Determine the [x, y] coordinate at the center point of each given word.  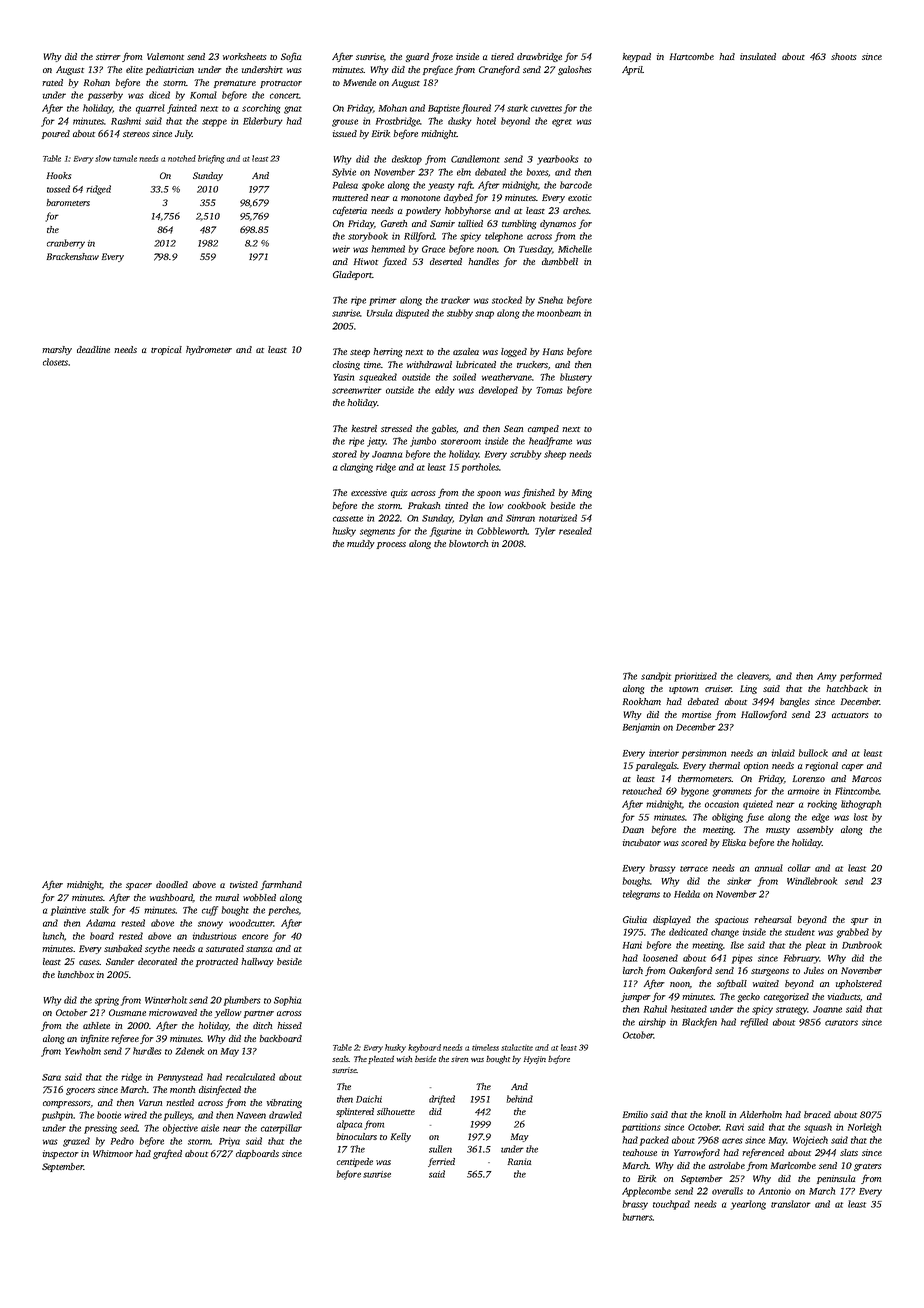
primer [383, 301]
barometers [68, 202]
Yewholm [83, 1051]
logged [514, 352]
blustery [576, 378]
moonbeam [559, 313]
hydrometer [209, 350]
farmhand [281, 885]
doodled [172, 884]
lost [861, 817]
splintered [355, 1112]
